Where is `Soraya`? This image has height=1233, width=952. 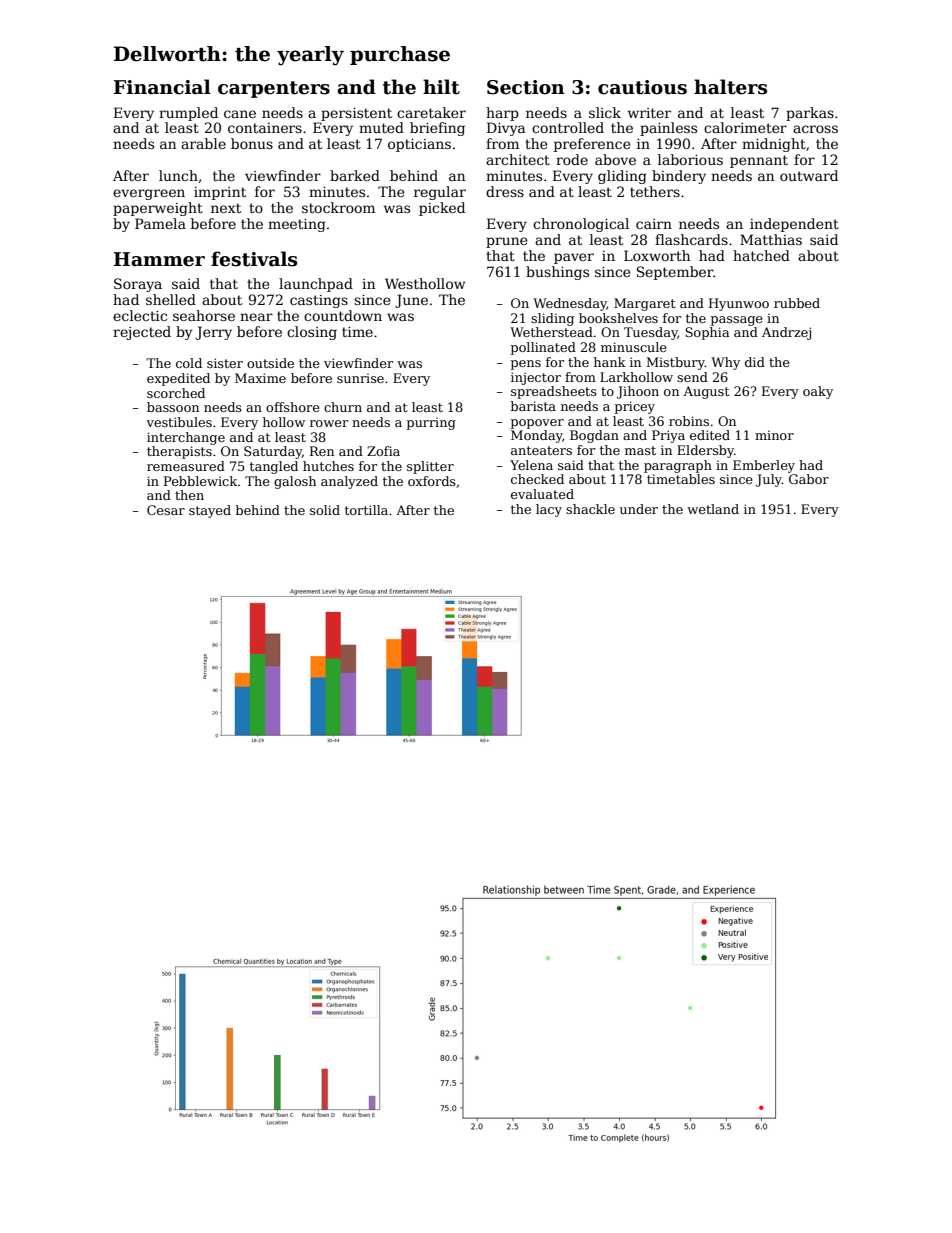 Soraya is located at coordinates (138, 285).
